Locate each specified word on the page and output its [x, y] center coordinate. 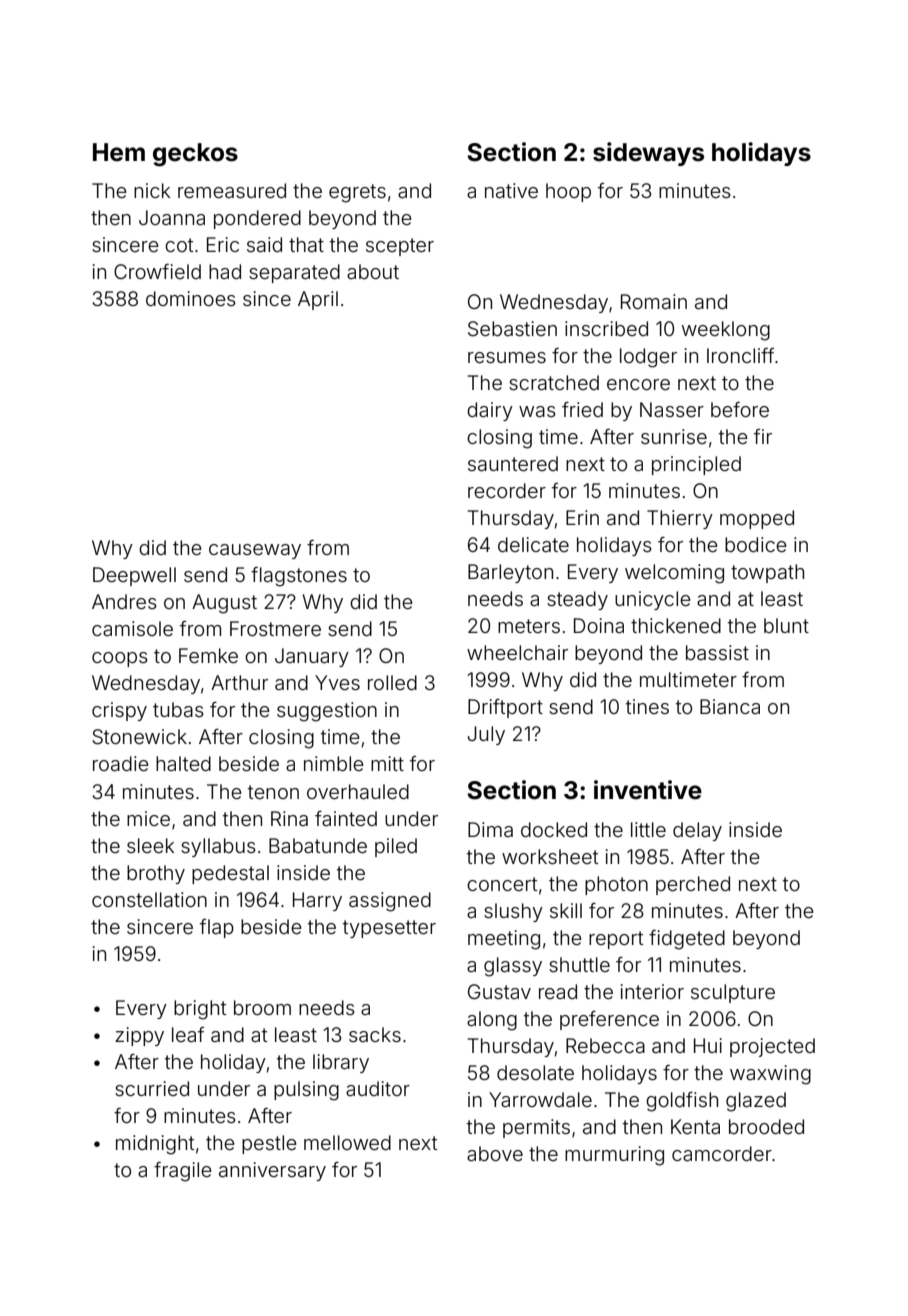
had [225, 271]
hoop [568, 192]
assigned [390, 902]
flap [217, 928]
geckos [195, 155]
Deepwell [134, 576]
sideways [648, 154]
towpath [767, 573]
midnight [155, 1145]
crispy [119, 711]
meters [529, 626]
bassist [717, 652]
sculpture [733, 993]
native [511, 190]
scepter [400, 247]
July [486, 735]
